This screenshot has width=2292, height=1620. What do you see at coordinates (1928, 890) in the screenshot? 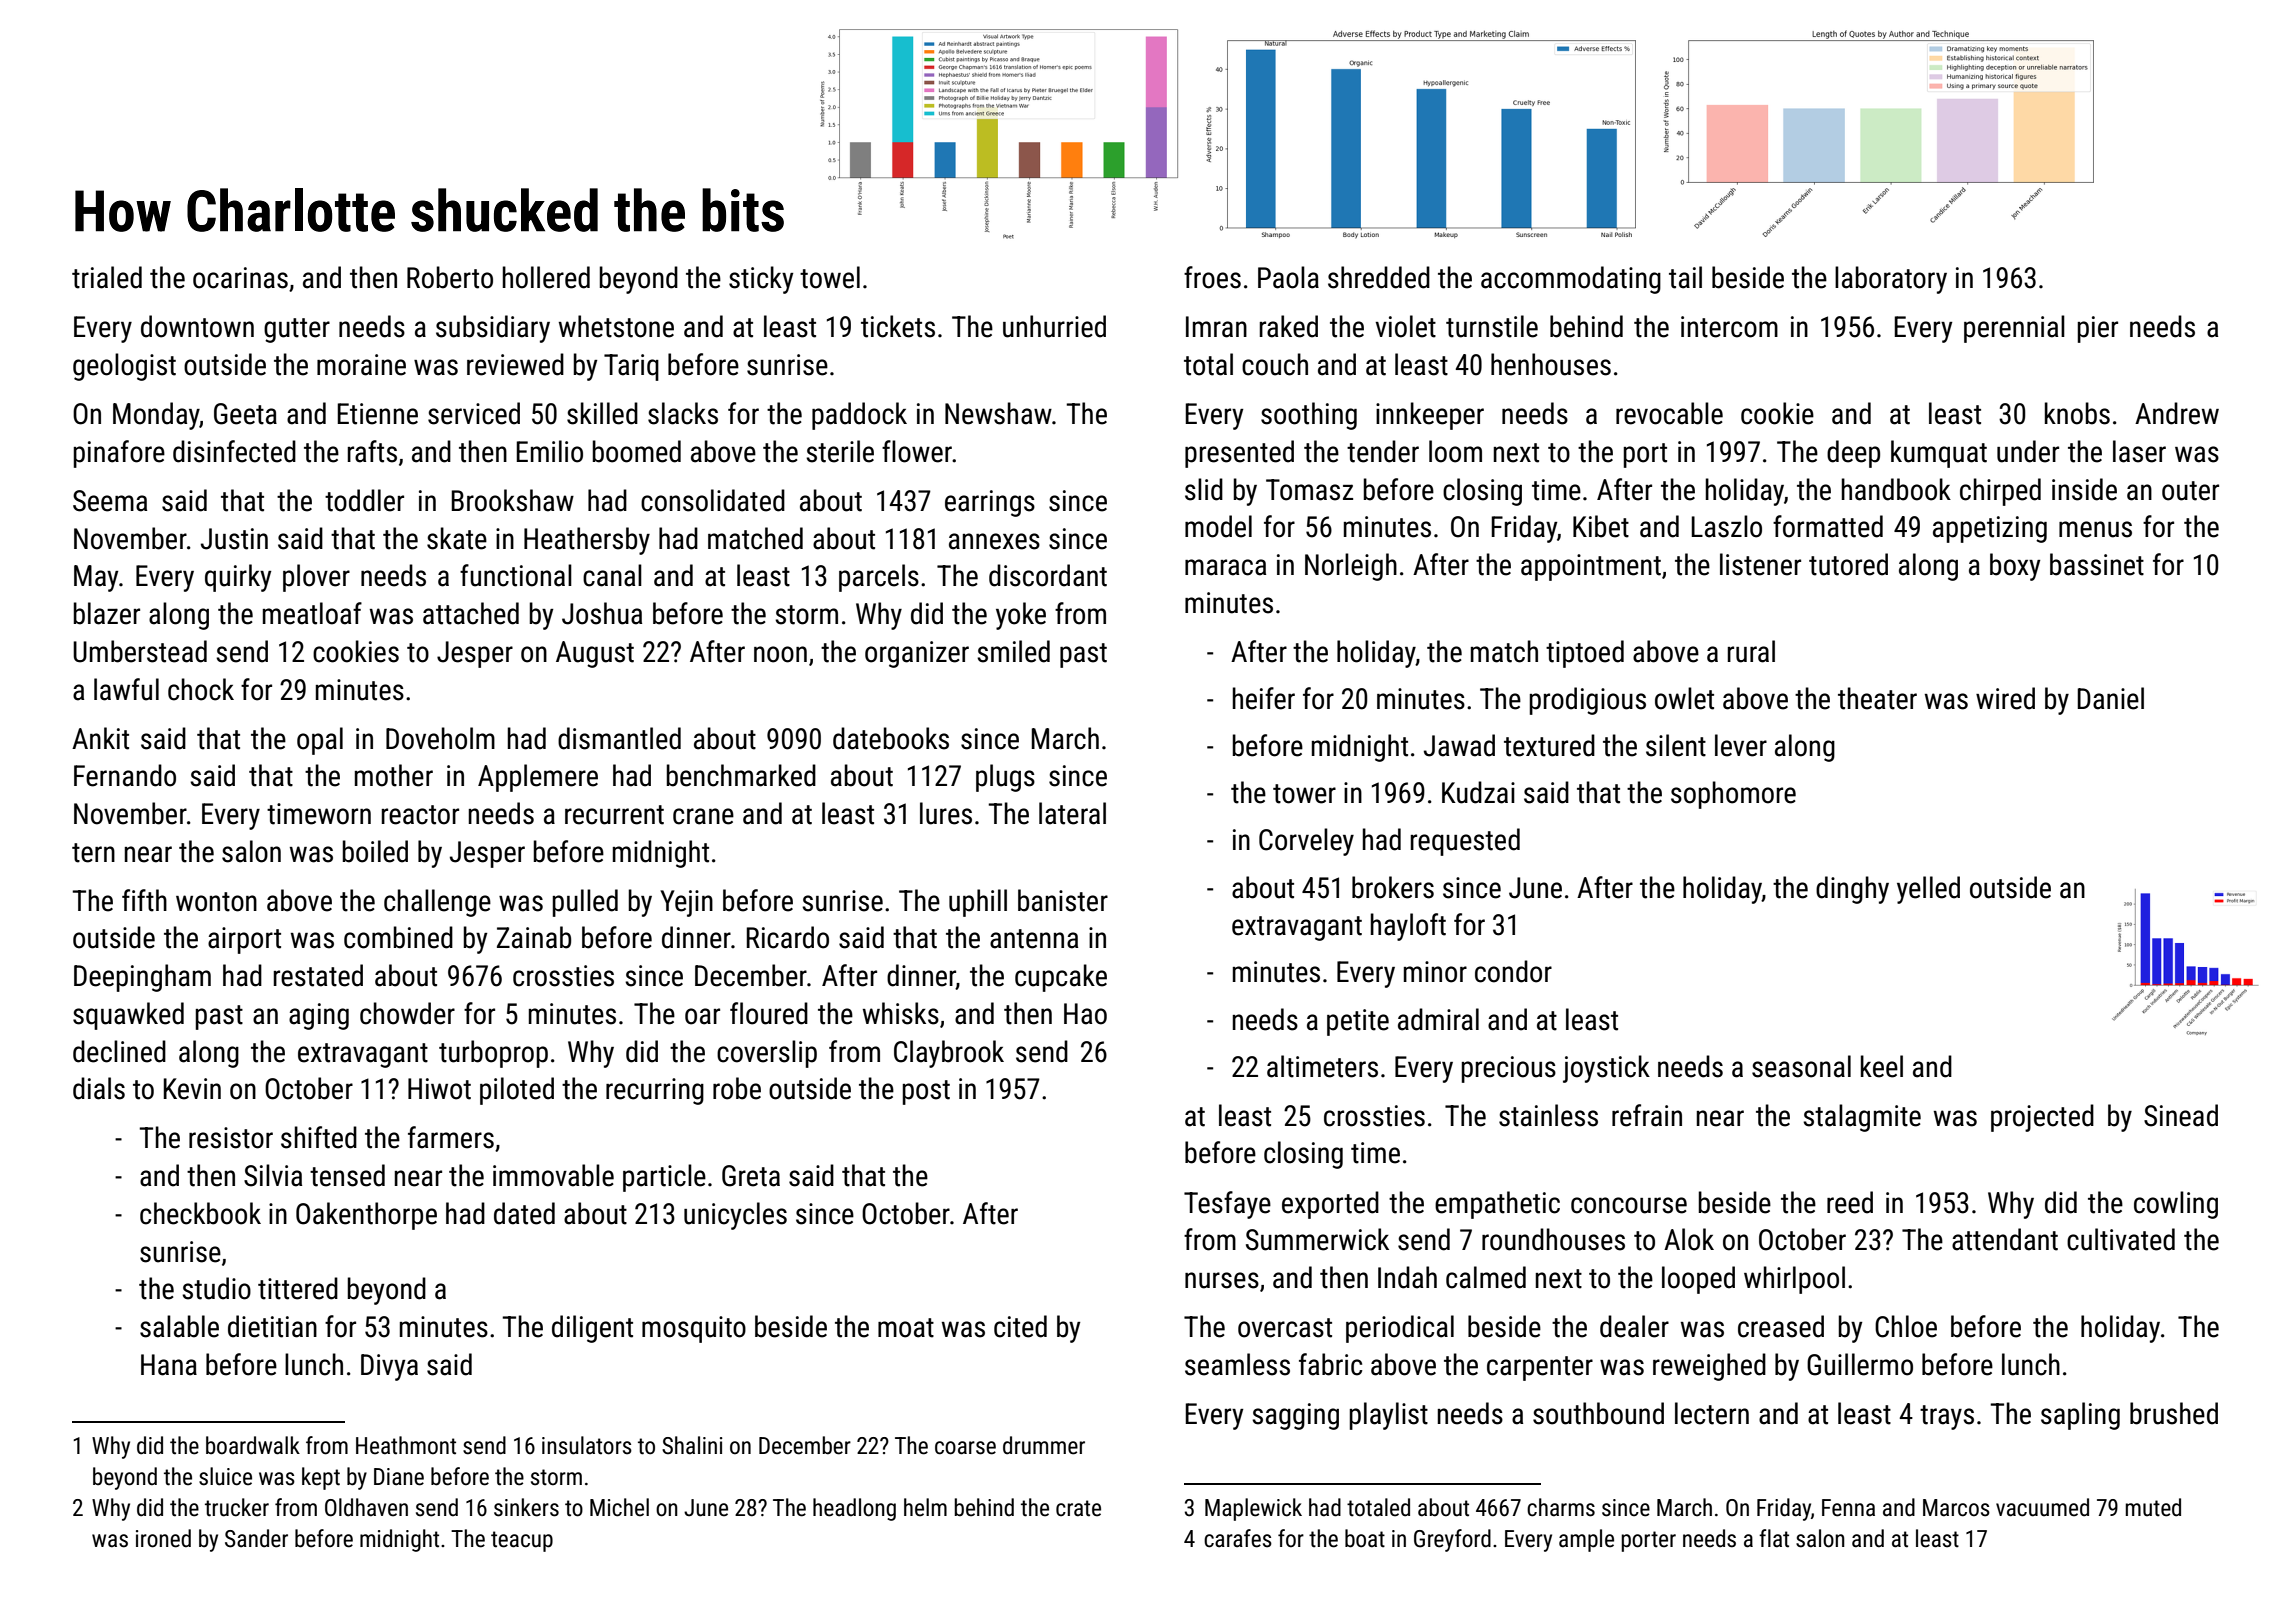
I see `yelled` at bounding box center [1928, 890].
